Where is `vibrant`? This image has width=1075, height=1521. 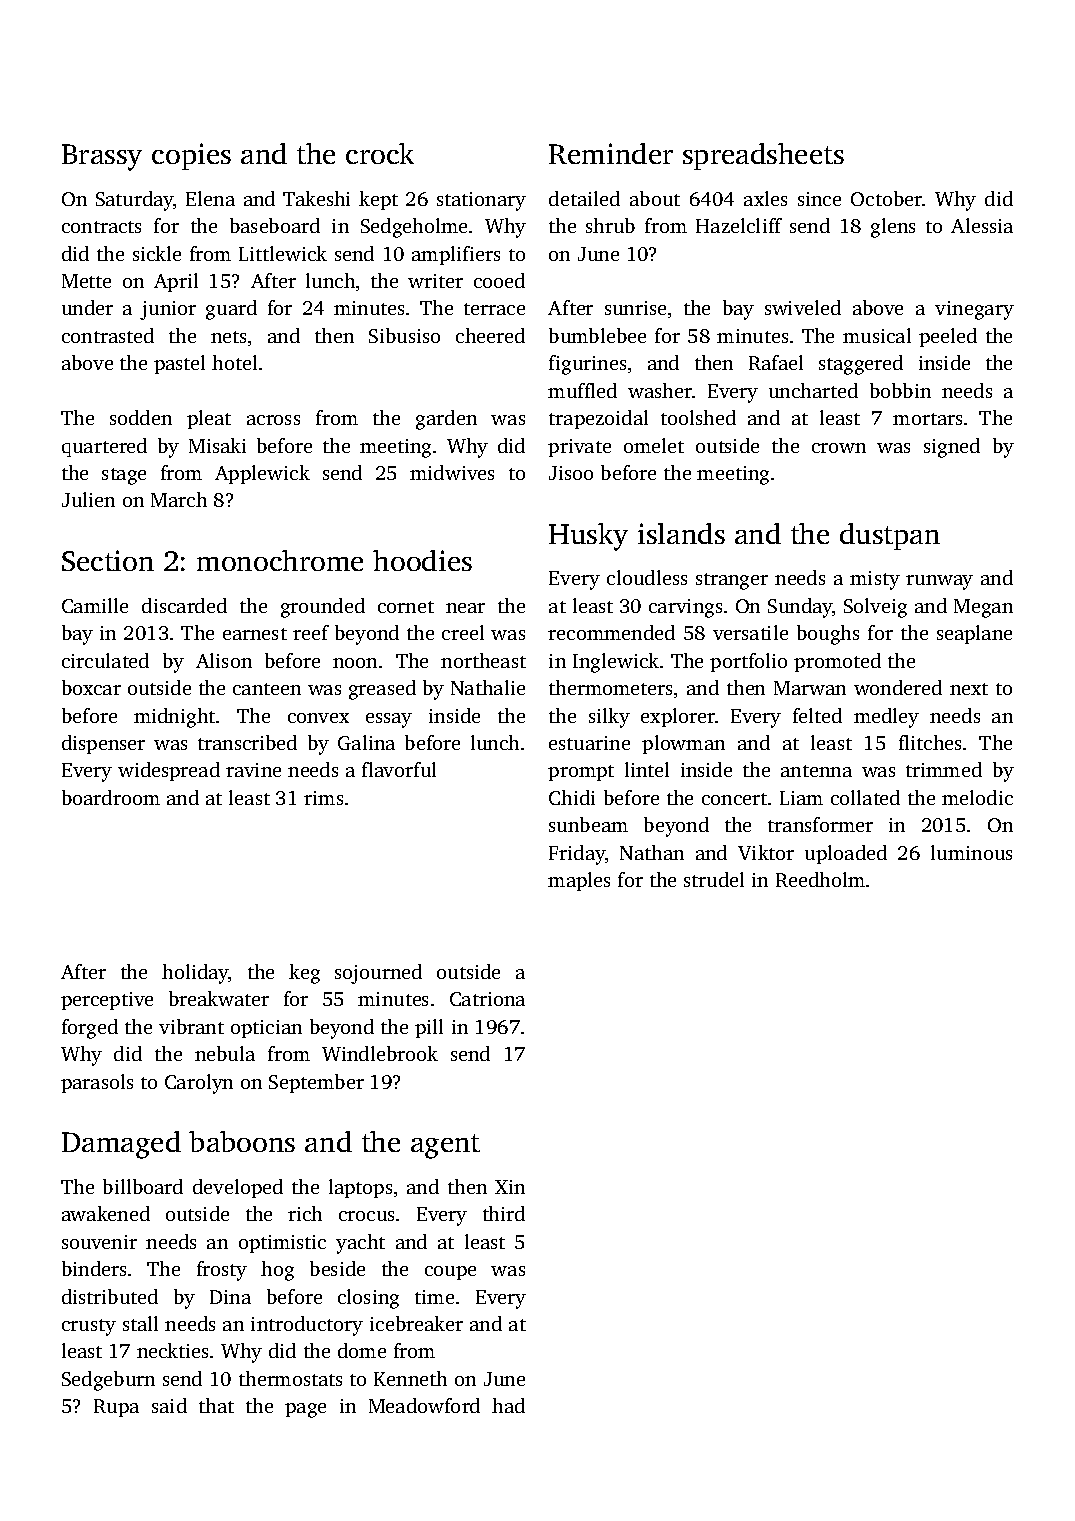
vibrant is located at coordinates (191, 1026).
